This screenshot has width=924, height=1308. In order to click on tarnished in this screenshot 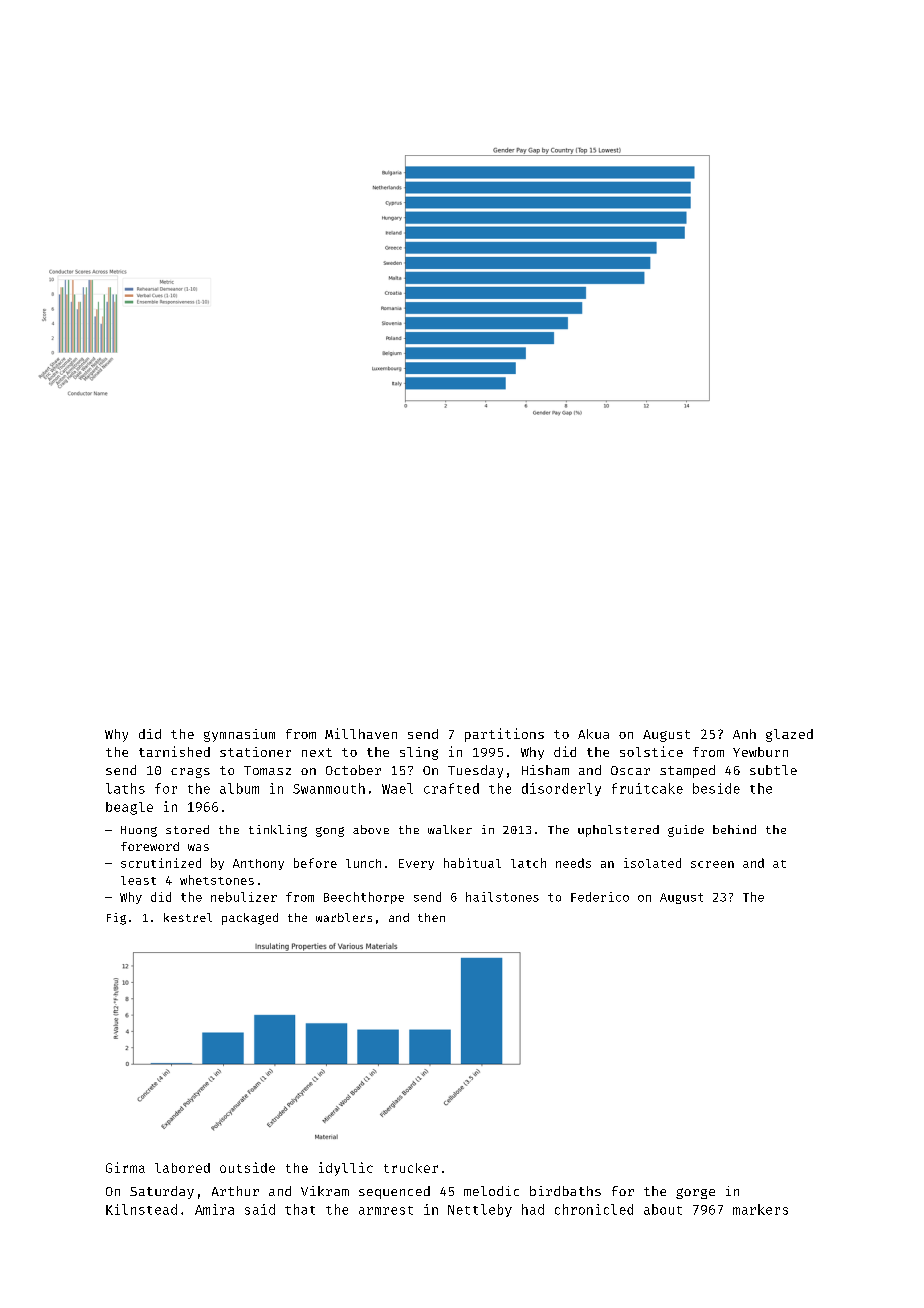, I will do `click(174, 751)`.
